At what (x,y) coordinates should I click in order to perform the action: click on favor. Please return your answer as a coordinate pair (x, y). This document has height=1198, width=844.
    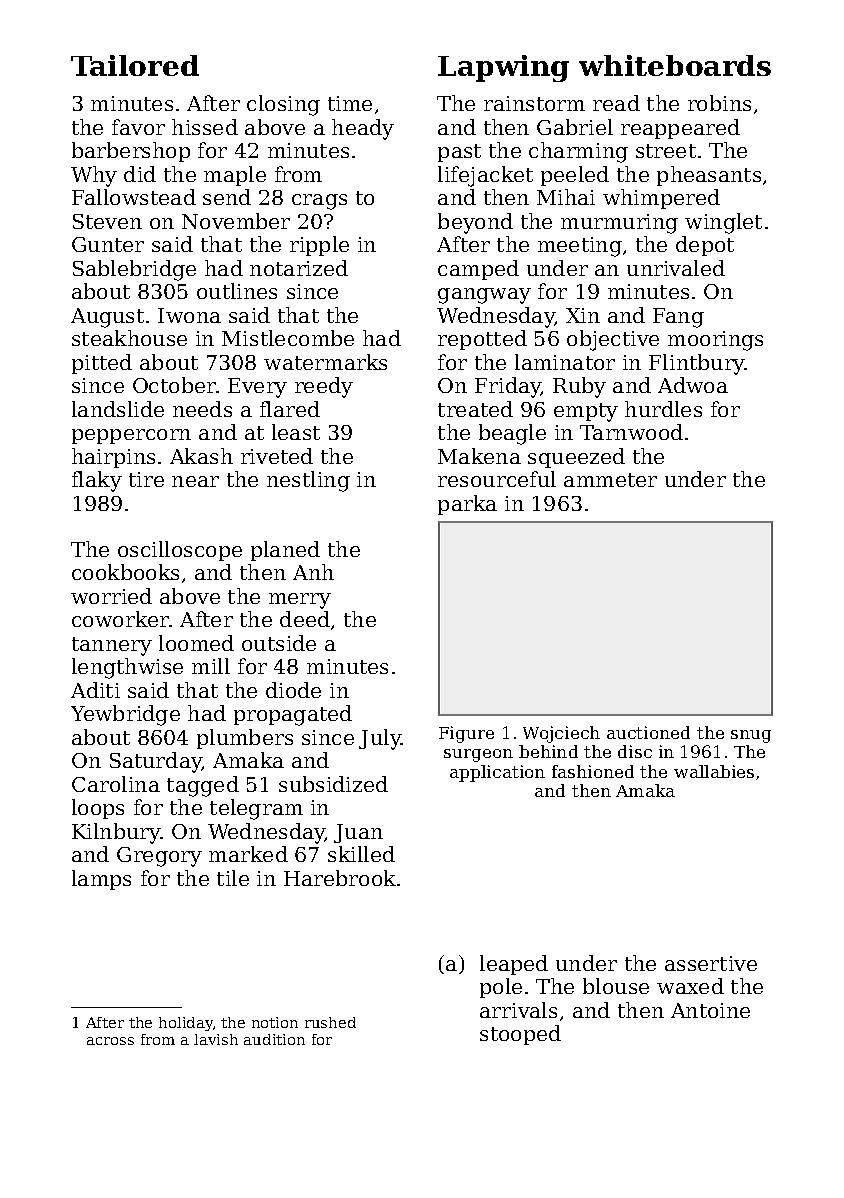
    Looking at the image, I should click on (138, 127).
